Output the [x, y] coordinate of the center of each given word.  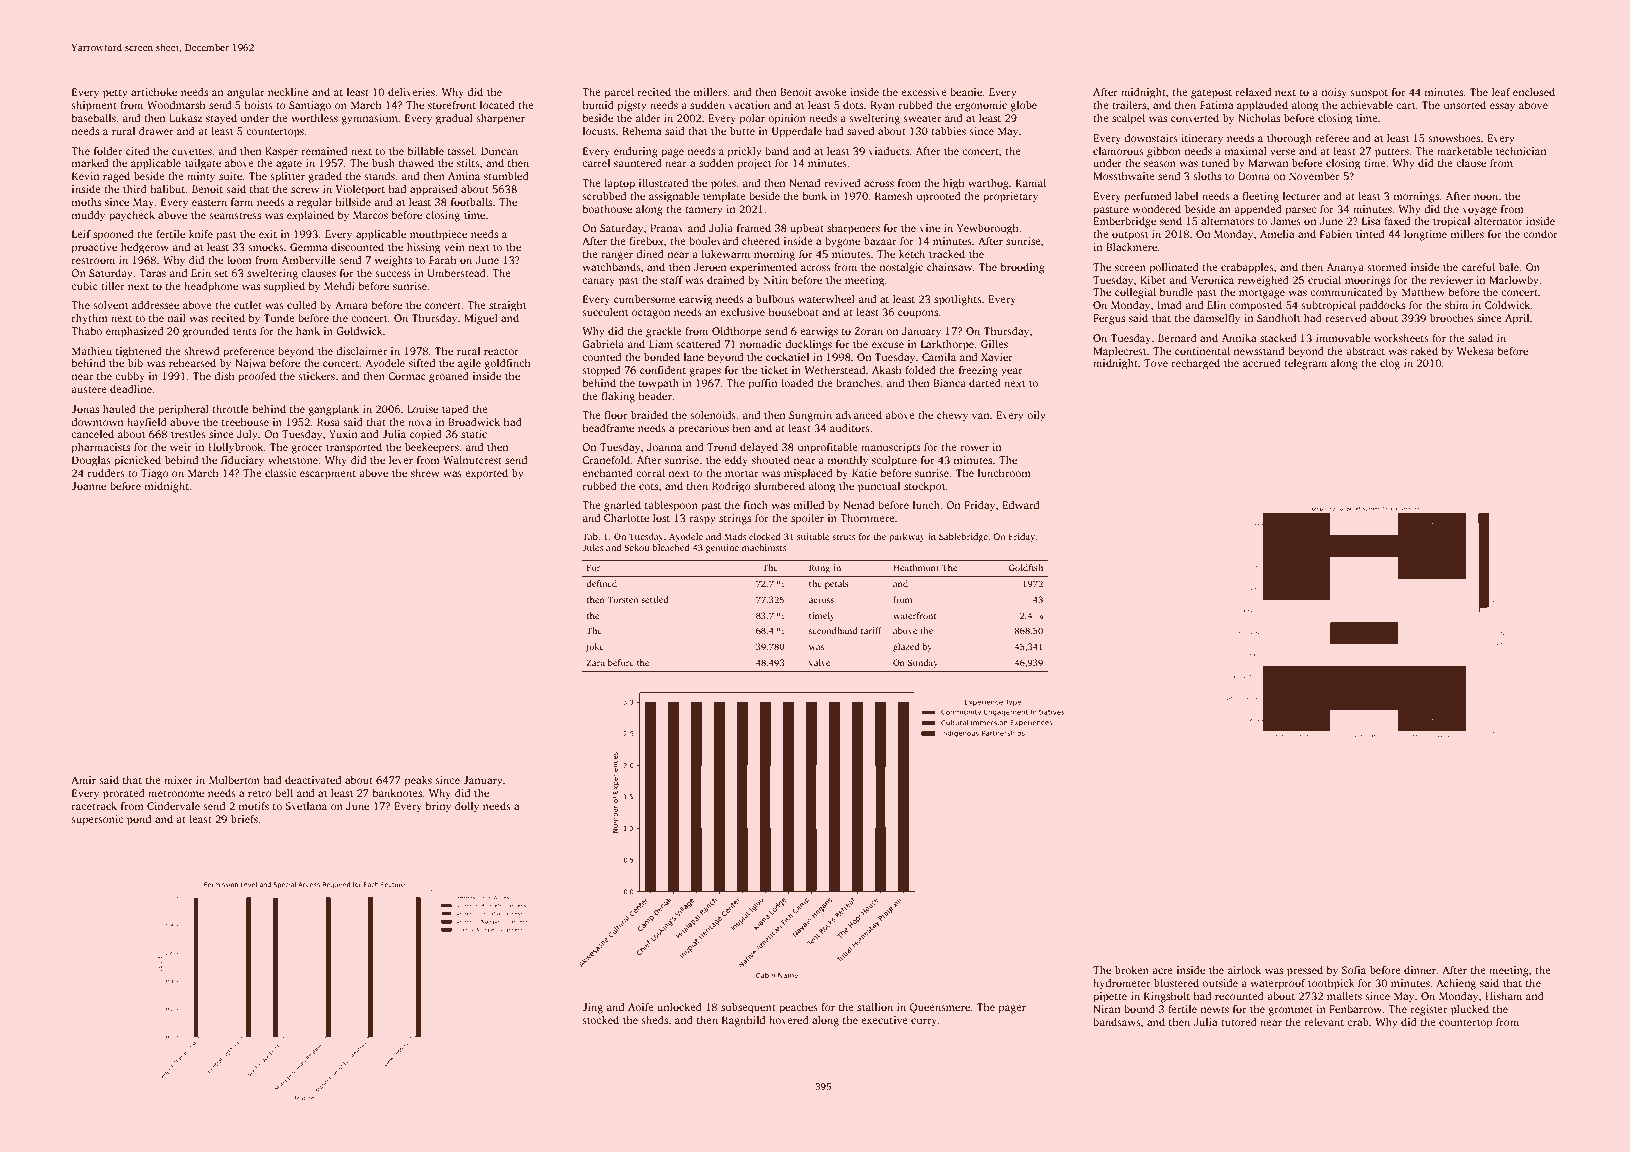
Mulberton [234, 780]
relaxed [1253, 92]
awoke [831, 92]
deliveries [411, 92]
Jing [592, 1008]
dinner [1420, 970]
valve [819, 662]
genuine [722, 548]
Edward [1020, 505]
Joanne [88, 486]
